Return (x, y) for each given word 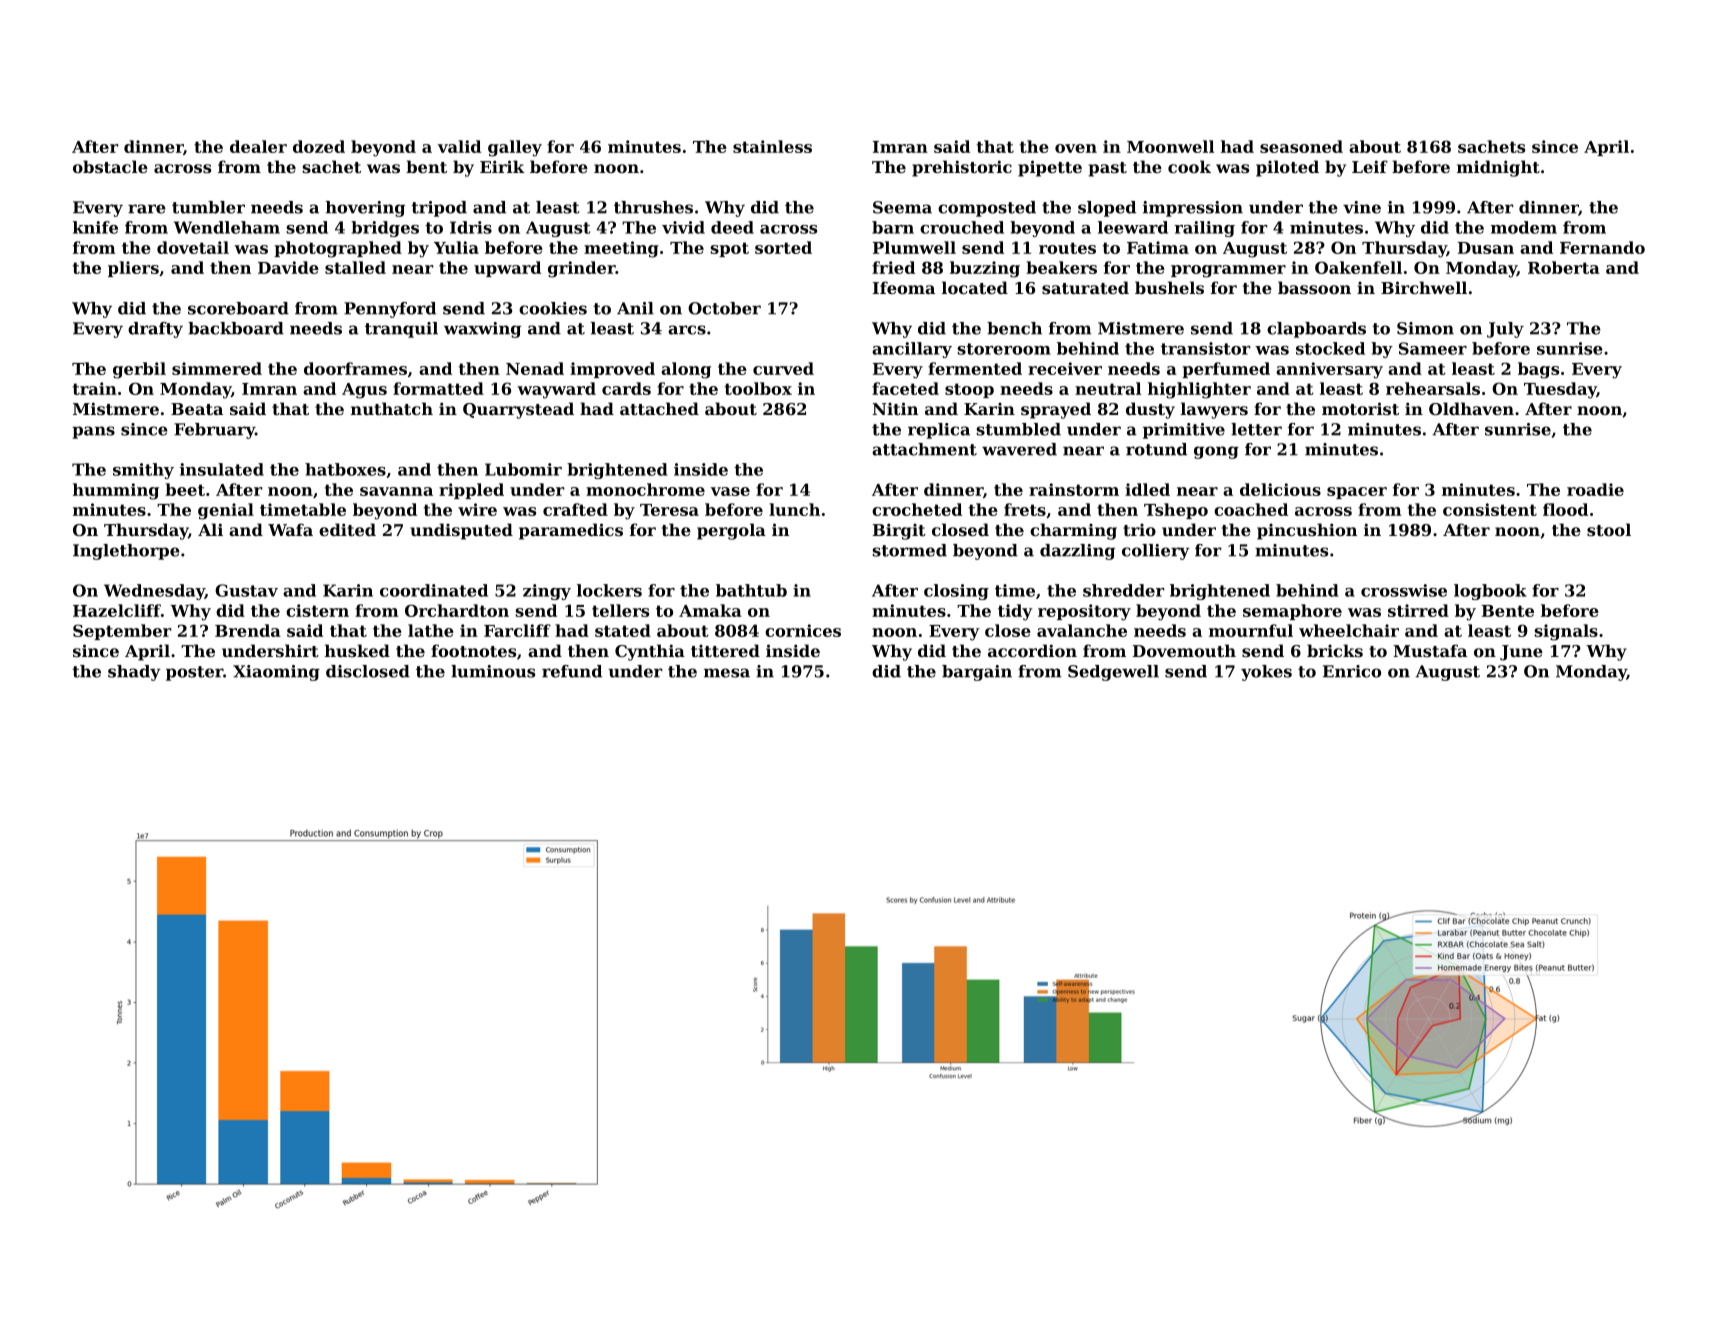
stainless (772, 146)
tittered (725, 650)
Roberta (1564, 267)
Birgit (899, 531)
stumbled (1018, 429)
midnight (1498, 168)
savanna (396, 491)
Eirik (502, 166)
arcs (687, 330)
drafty (155, 330)
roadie (1595, 489)
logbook (1490, 592)
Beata (197, 409)
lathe (431, 630)
